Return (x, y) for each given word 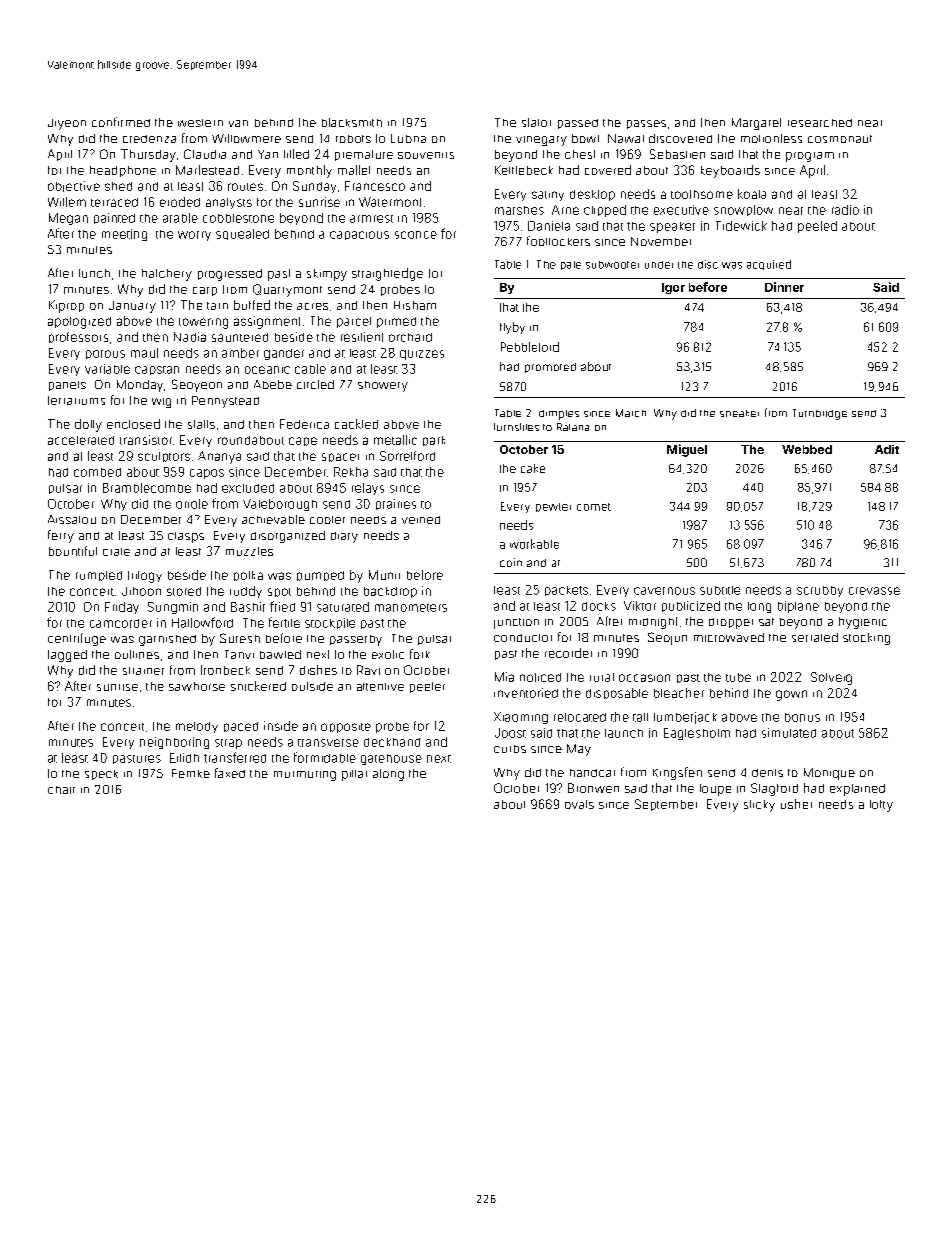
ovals (579, 804)
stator (536, 122)
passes (646, 124)
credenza (149, 139)
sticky (759, 806)
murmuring (305, 776)
